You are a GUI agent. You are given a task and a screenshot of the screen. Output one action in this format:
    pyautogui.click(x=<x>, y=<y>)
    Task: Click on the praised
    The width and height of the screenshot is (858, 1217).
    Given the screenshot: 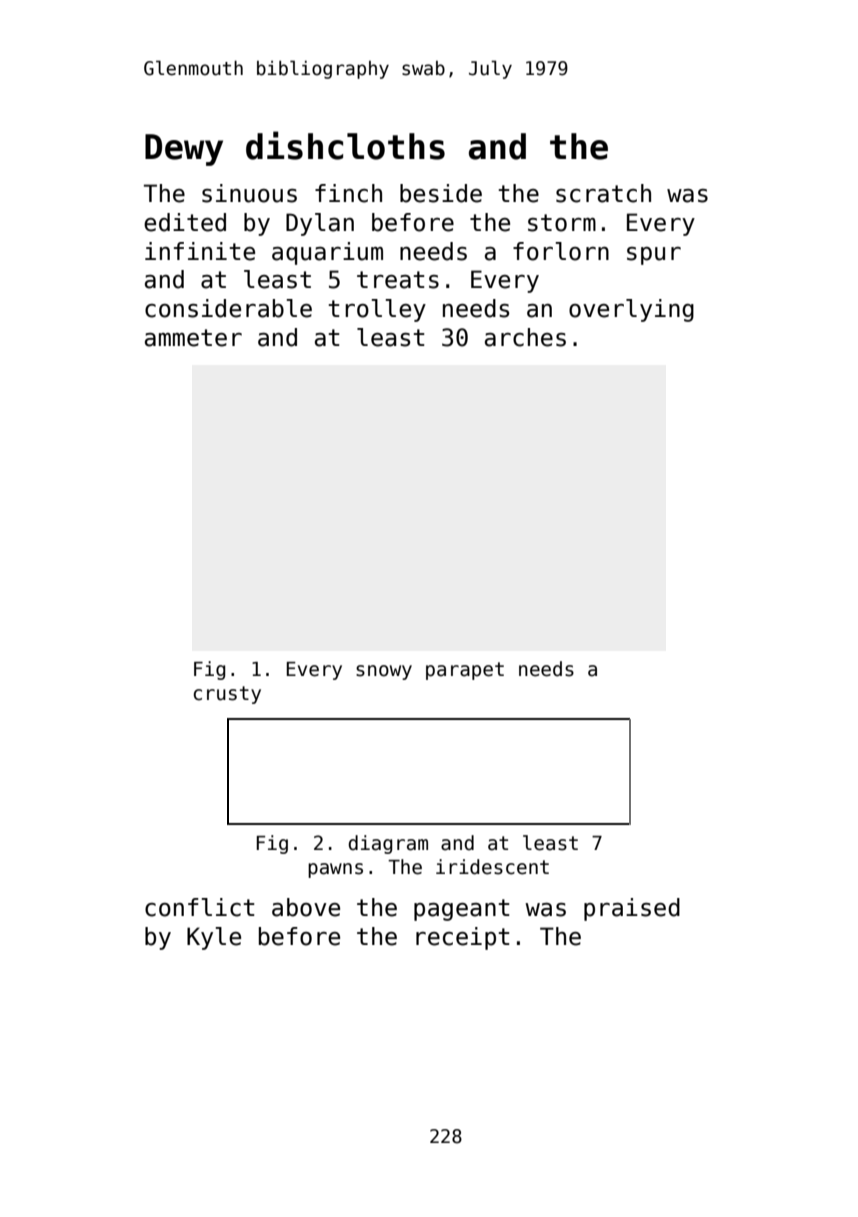 What is the action you would take?
    pyautogui.click(x=632, y=909)
